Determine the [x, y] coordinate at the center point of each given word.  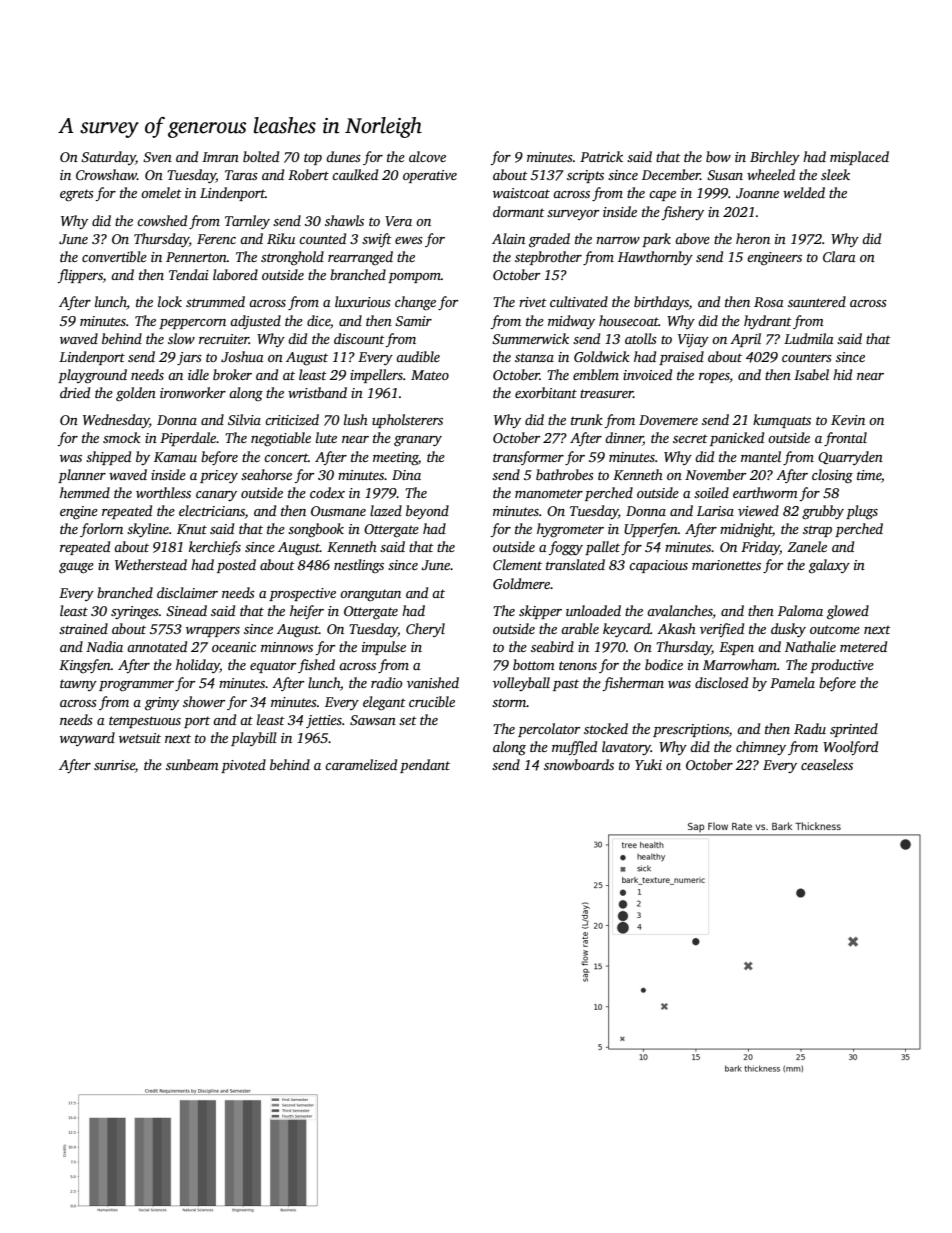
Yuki [648, 764]
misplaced [859, 158]
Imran [220, 157]
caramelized [361, 764]
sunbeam [192, 764]
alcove [427, 156]
